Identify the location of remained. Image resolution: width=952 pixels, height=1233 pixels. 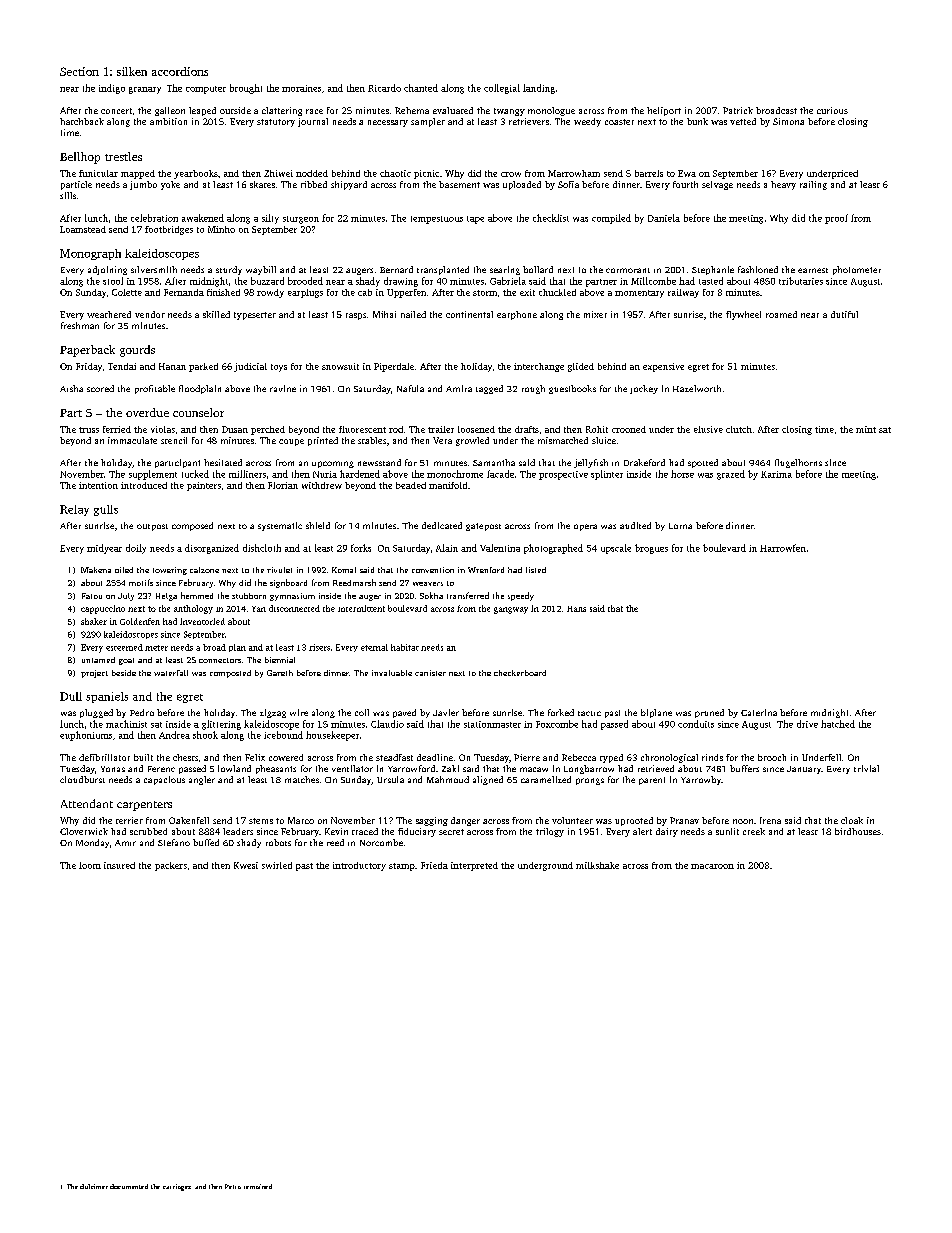
(258, 1186).
